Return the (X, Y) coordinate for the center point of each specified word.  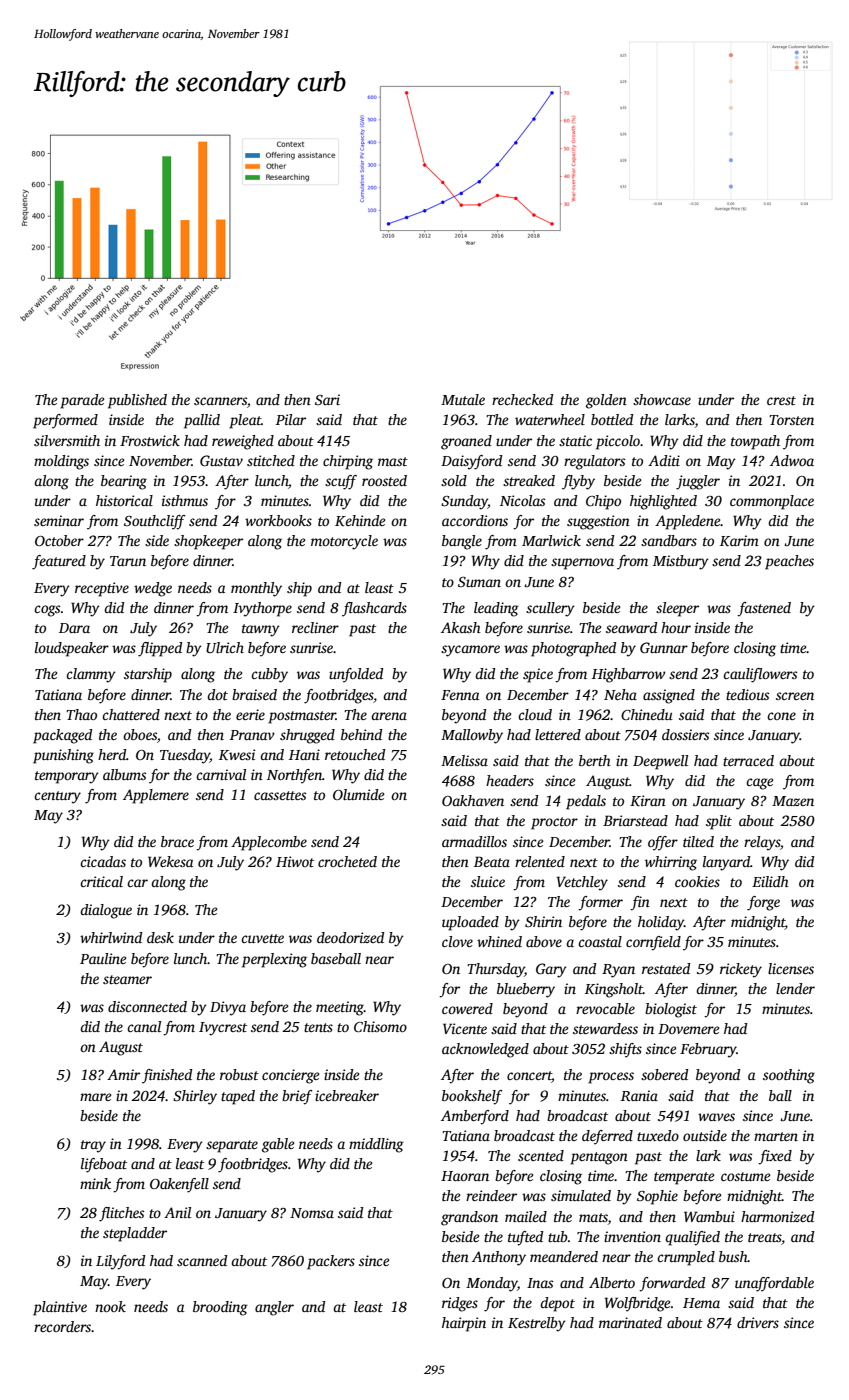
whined (499, 941)
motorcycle (344, 542)
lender (795, 988)
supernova (582, 564)
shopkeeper (208, 542)
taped (238, 1097)
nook (110, 1306)
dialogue (106, 911)
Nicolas (522, 500)
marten (776, 1136)
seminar (59, 520)
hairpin (464, 1324)
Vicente (465, 1028)
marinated (630, 1322)
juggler (698, 482)
